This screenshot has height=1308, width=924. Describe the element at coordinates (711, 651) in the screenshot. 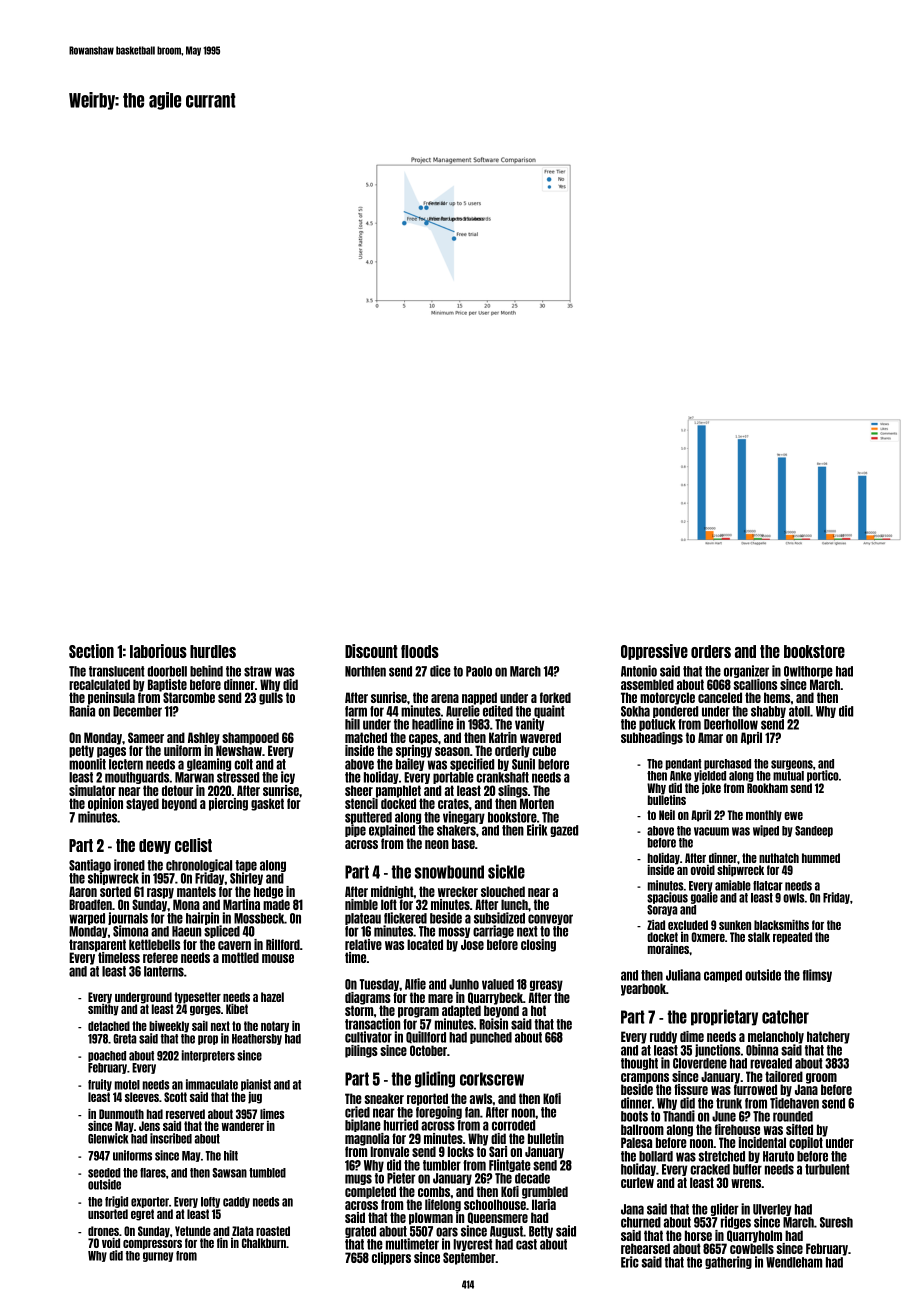

I see `orders` at that location.
